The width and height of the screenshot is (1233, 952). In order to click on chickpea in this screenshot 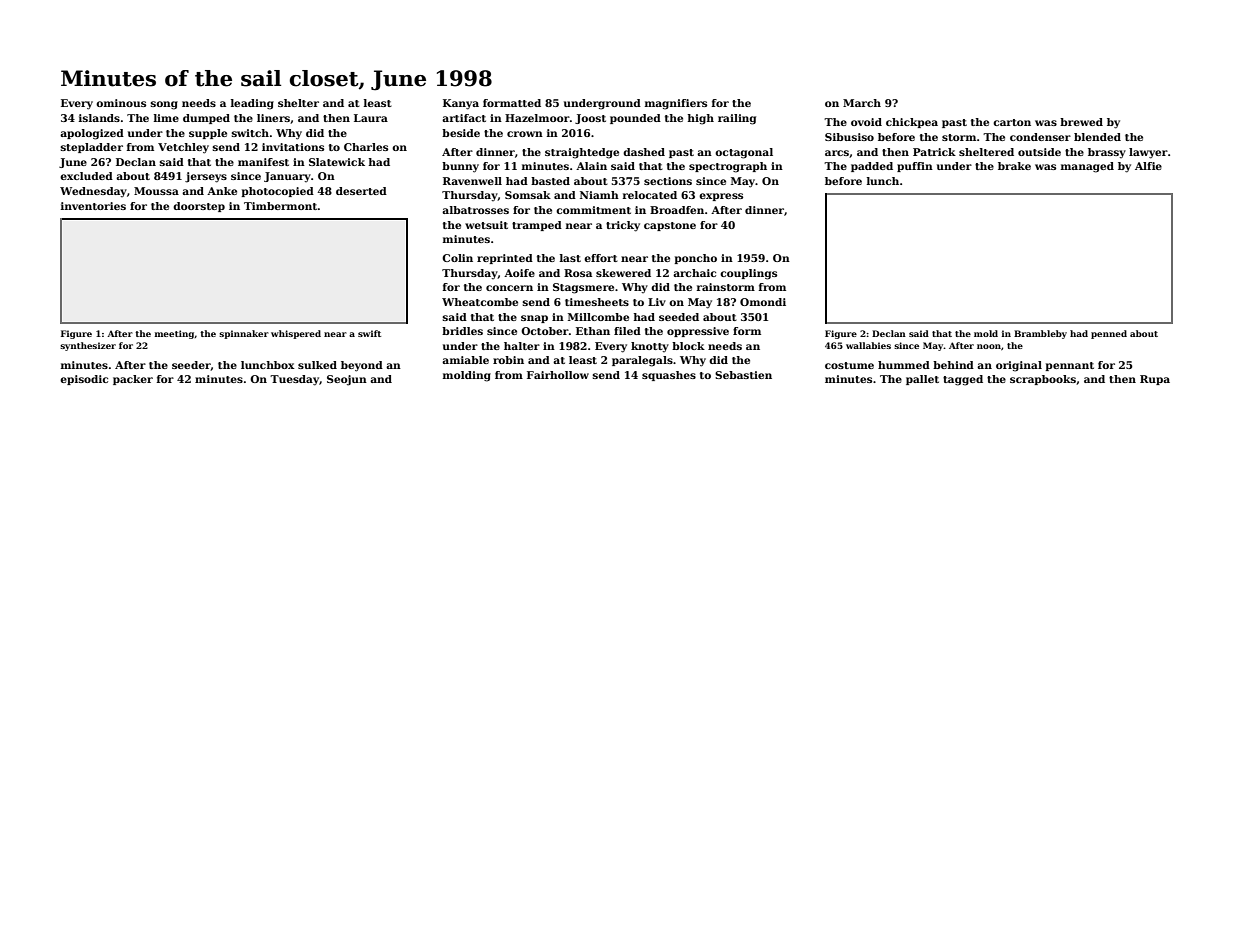, I will do `click(912, 123)`.
